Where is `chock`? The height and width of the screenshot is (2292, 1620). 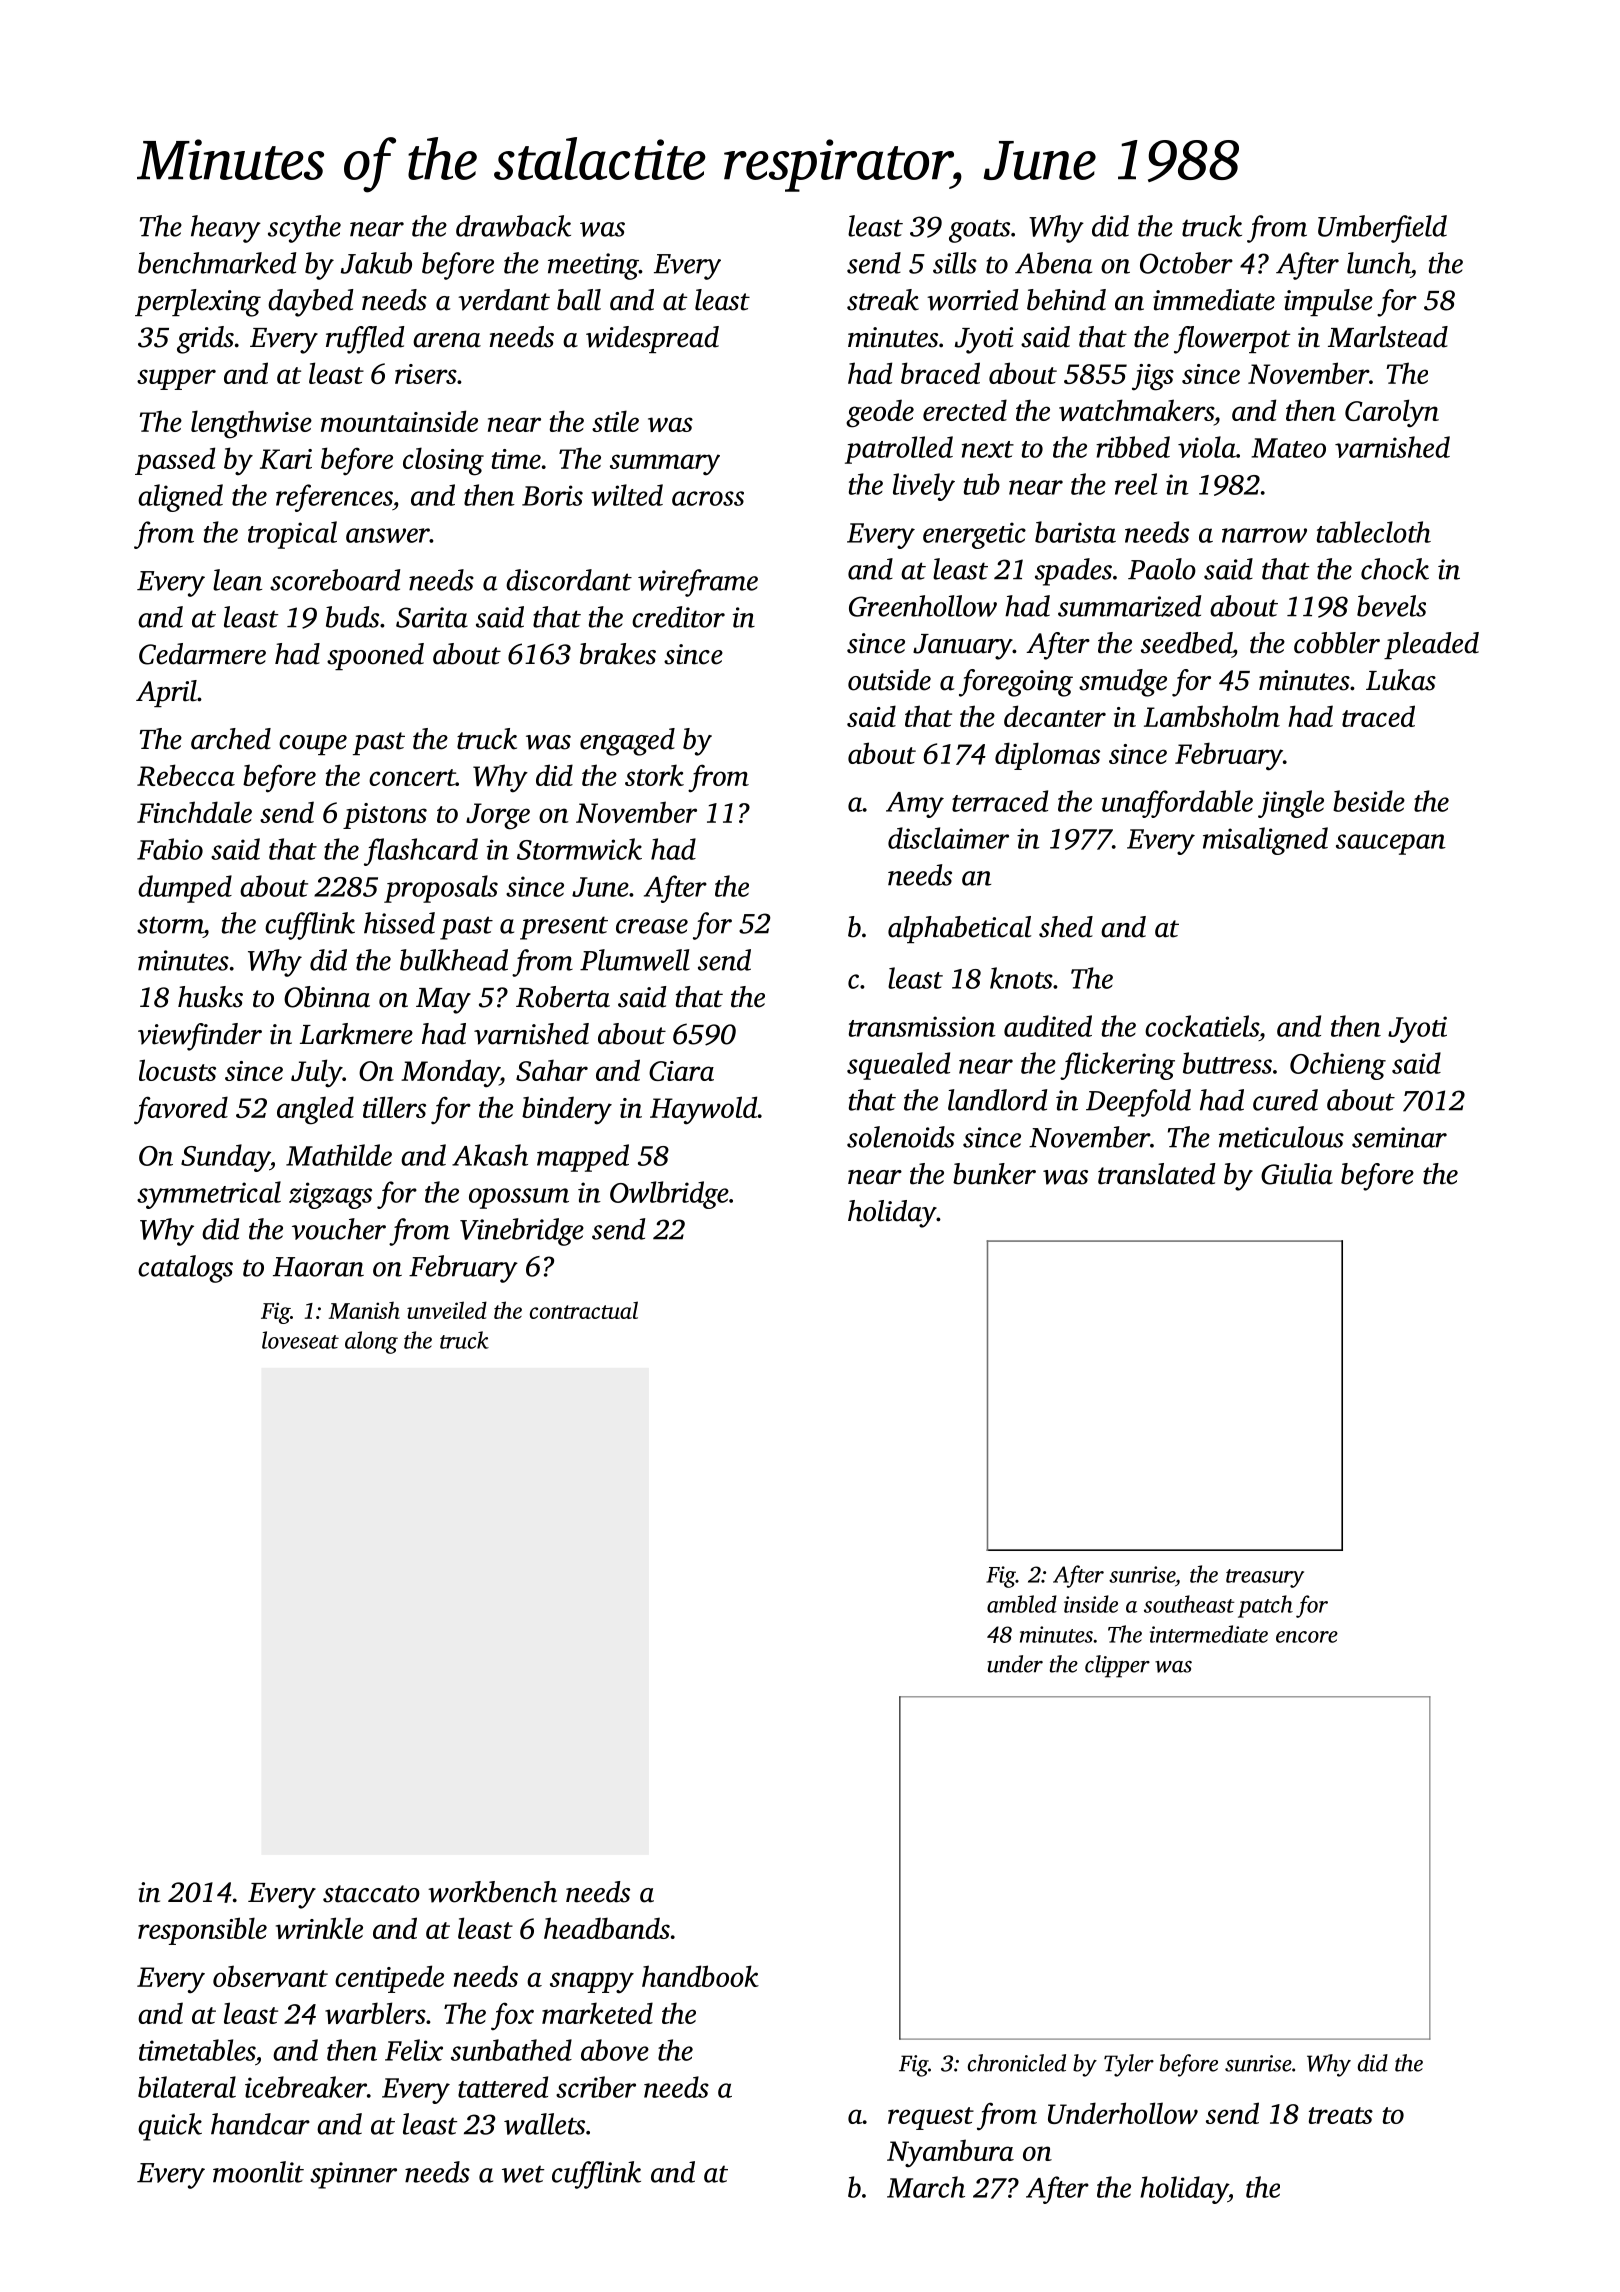 chock is located at coordinates (1395, 569).
